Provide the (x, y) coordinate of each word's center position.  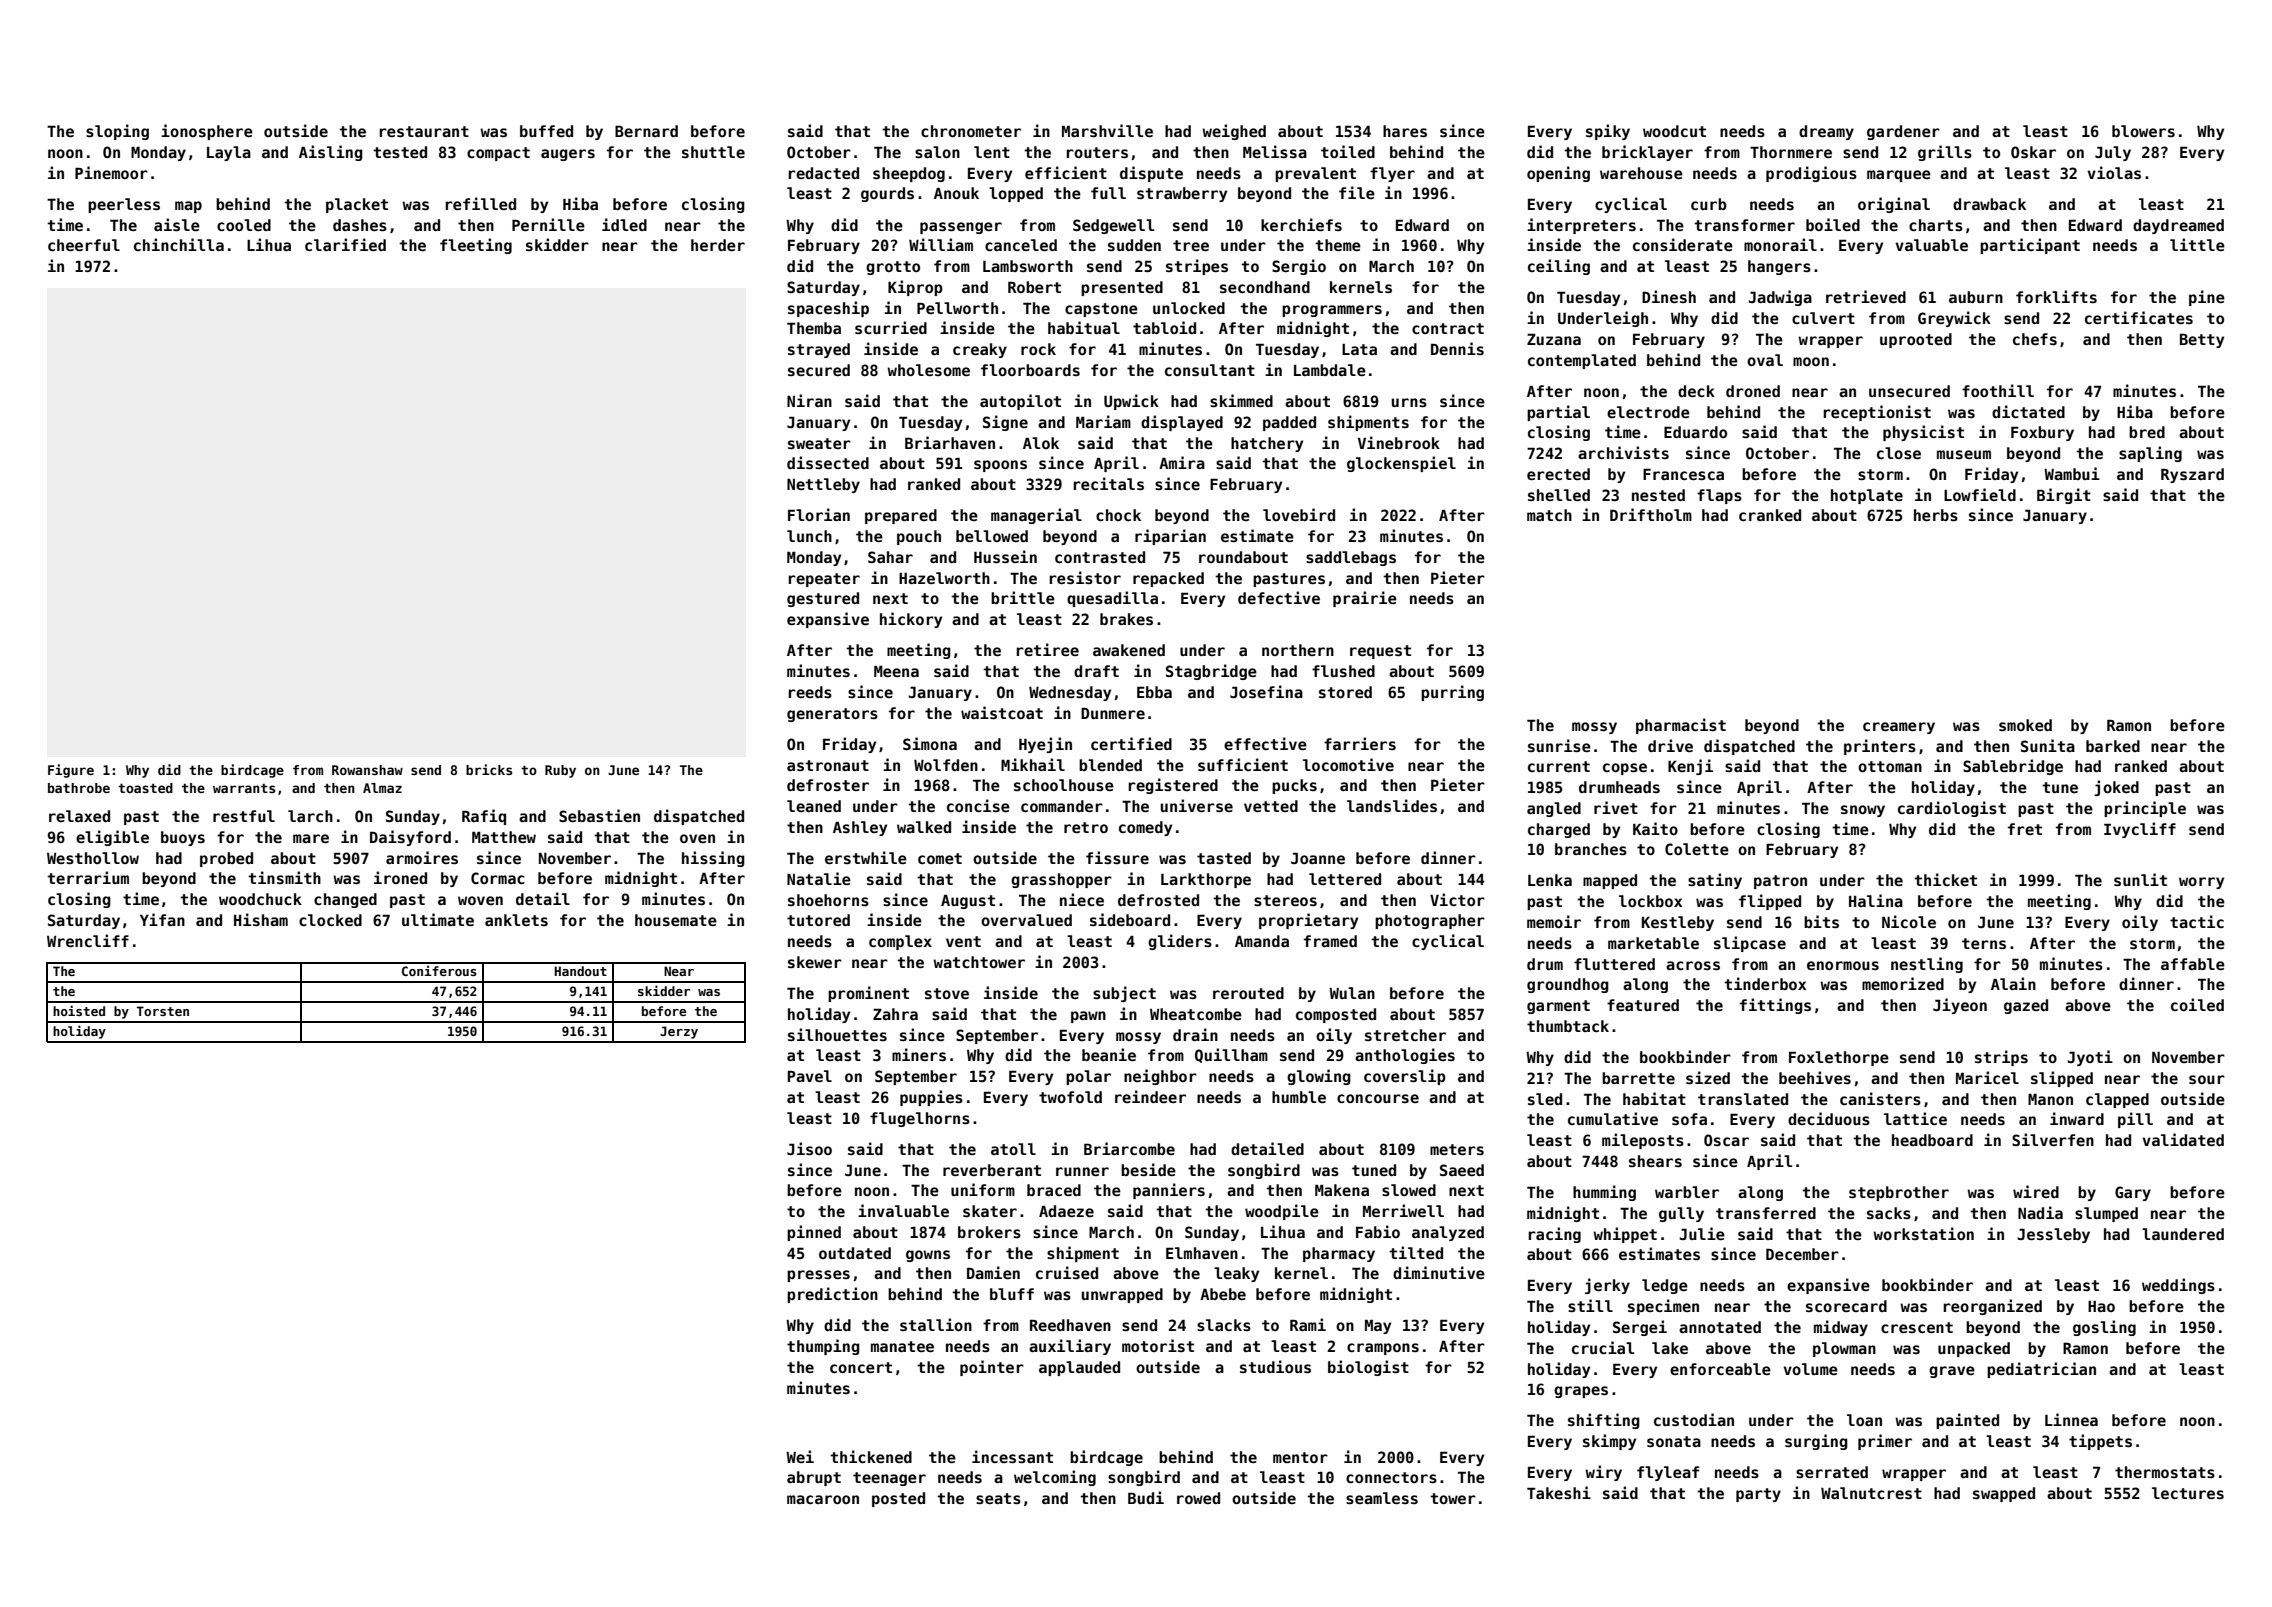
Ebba (1154, 692)
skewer (815, 962)
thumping (823, 1347)
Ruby (560, 771)
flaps (1719, 496)
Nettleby (823, 485)
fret (2025, 829)
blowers (2143, 131)
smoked (2025, 725)
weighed (1234, 132)
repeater (824, 580)
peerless (124, 205)
